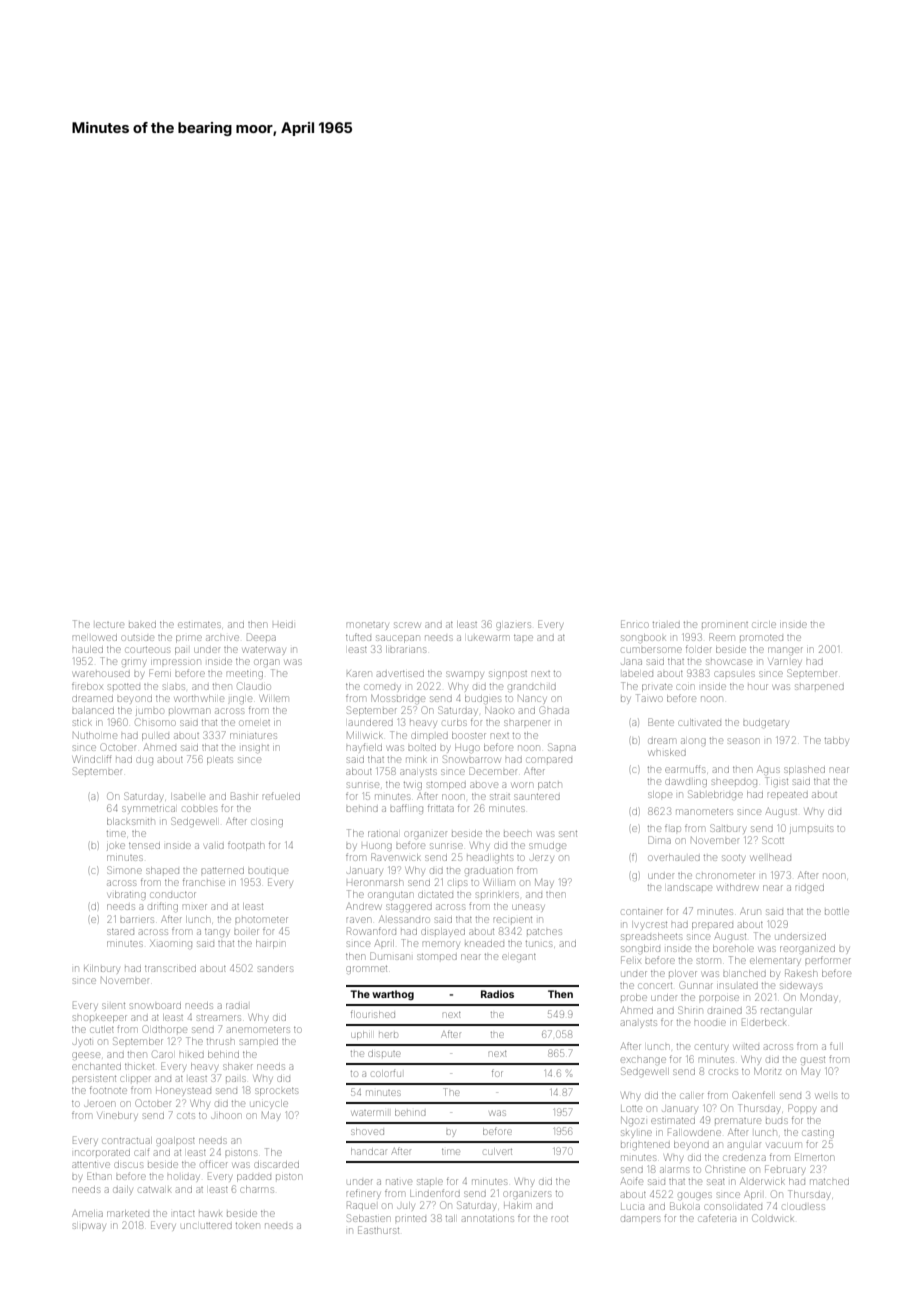 Image resolution: width=924 pixels, height=1308 pixels. Describe the element at coordinates (490, 858) in the screenshot. I see `headlights` at that location.
